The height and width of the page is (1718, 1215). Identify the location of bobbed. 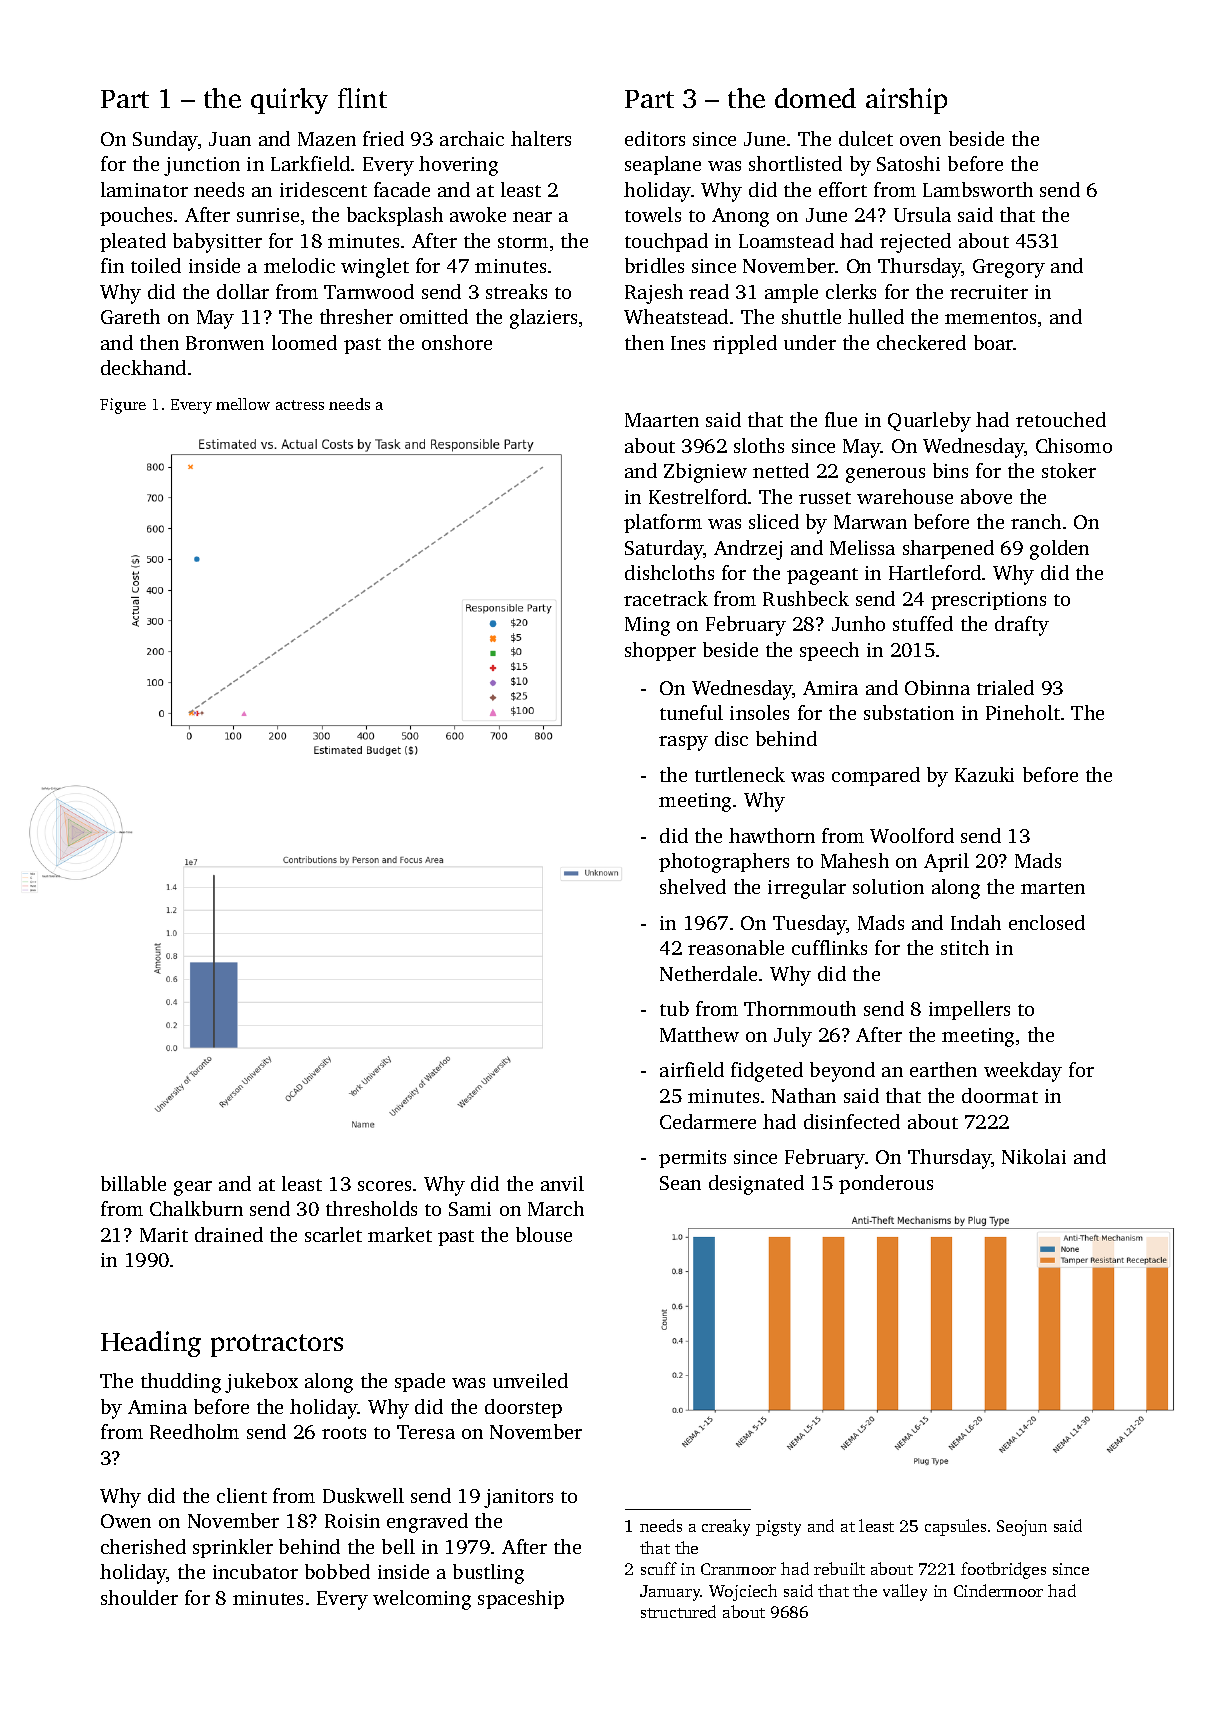
(337, 1571).
